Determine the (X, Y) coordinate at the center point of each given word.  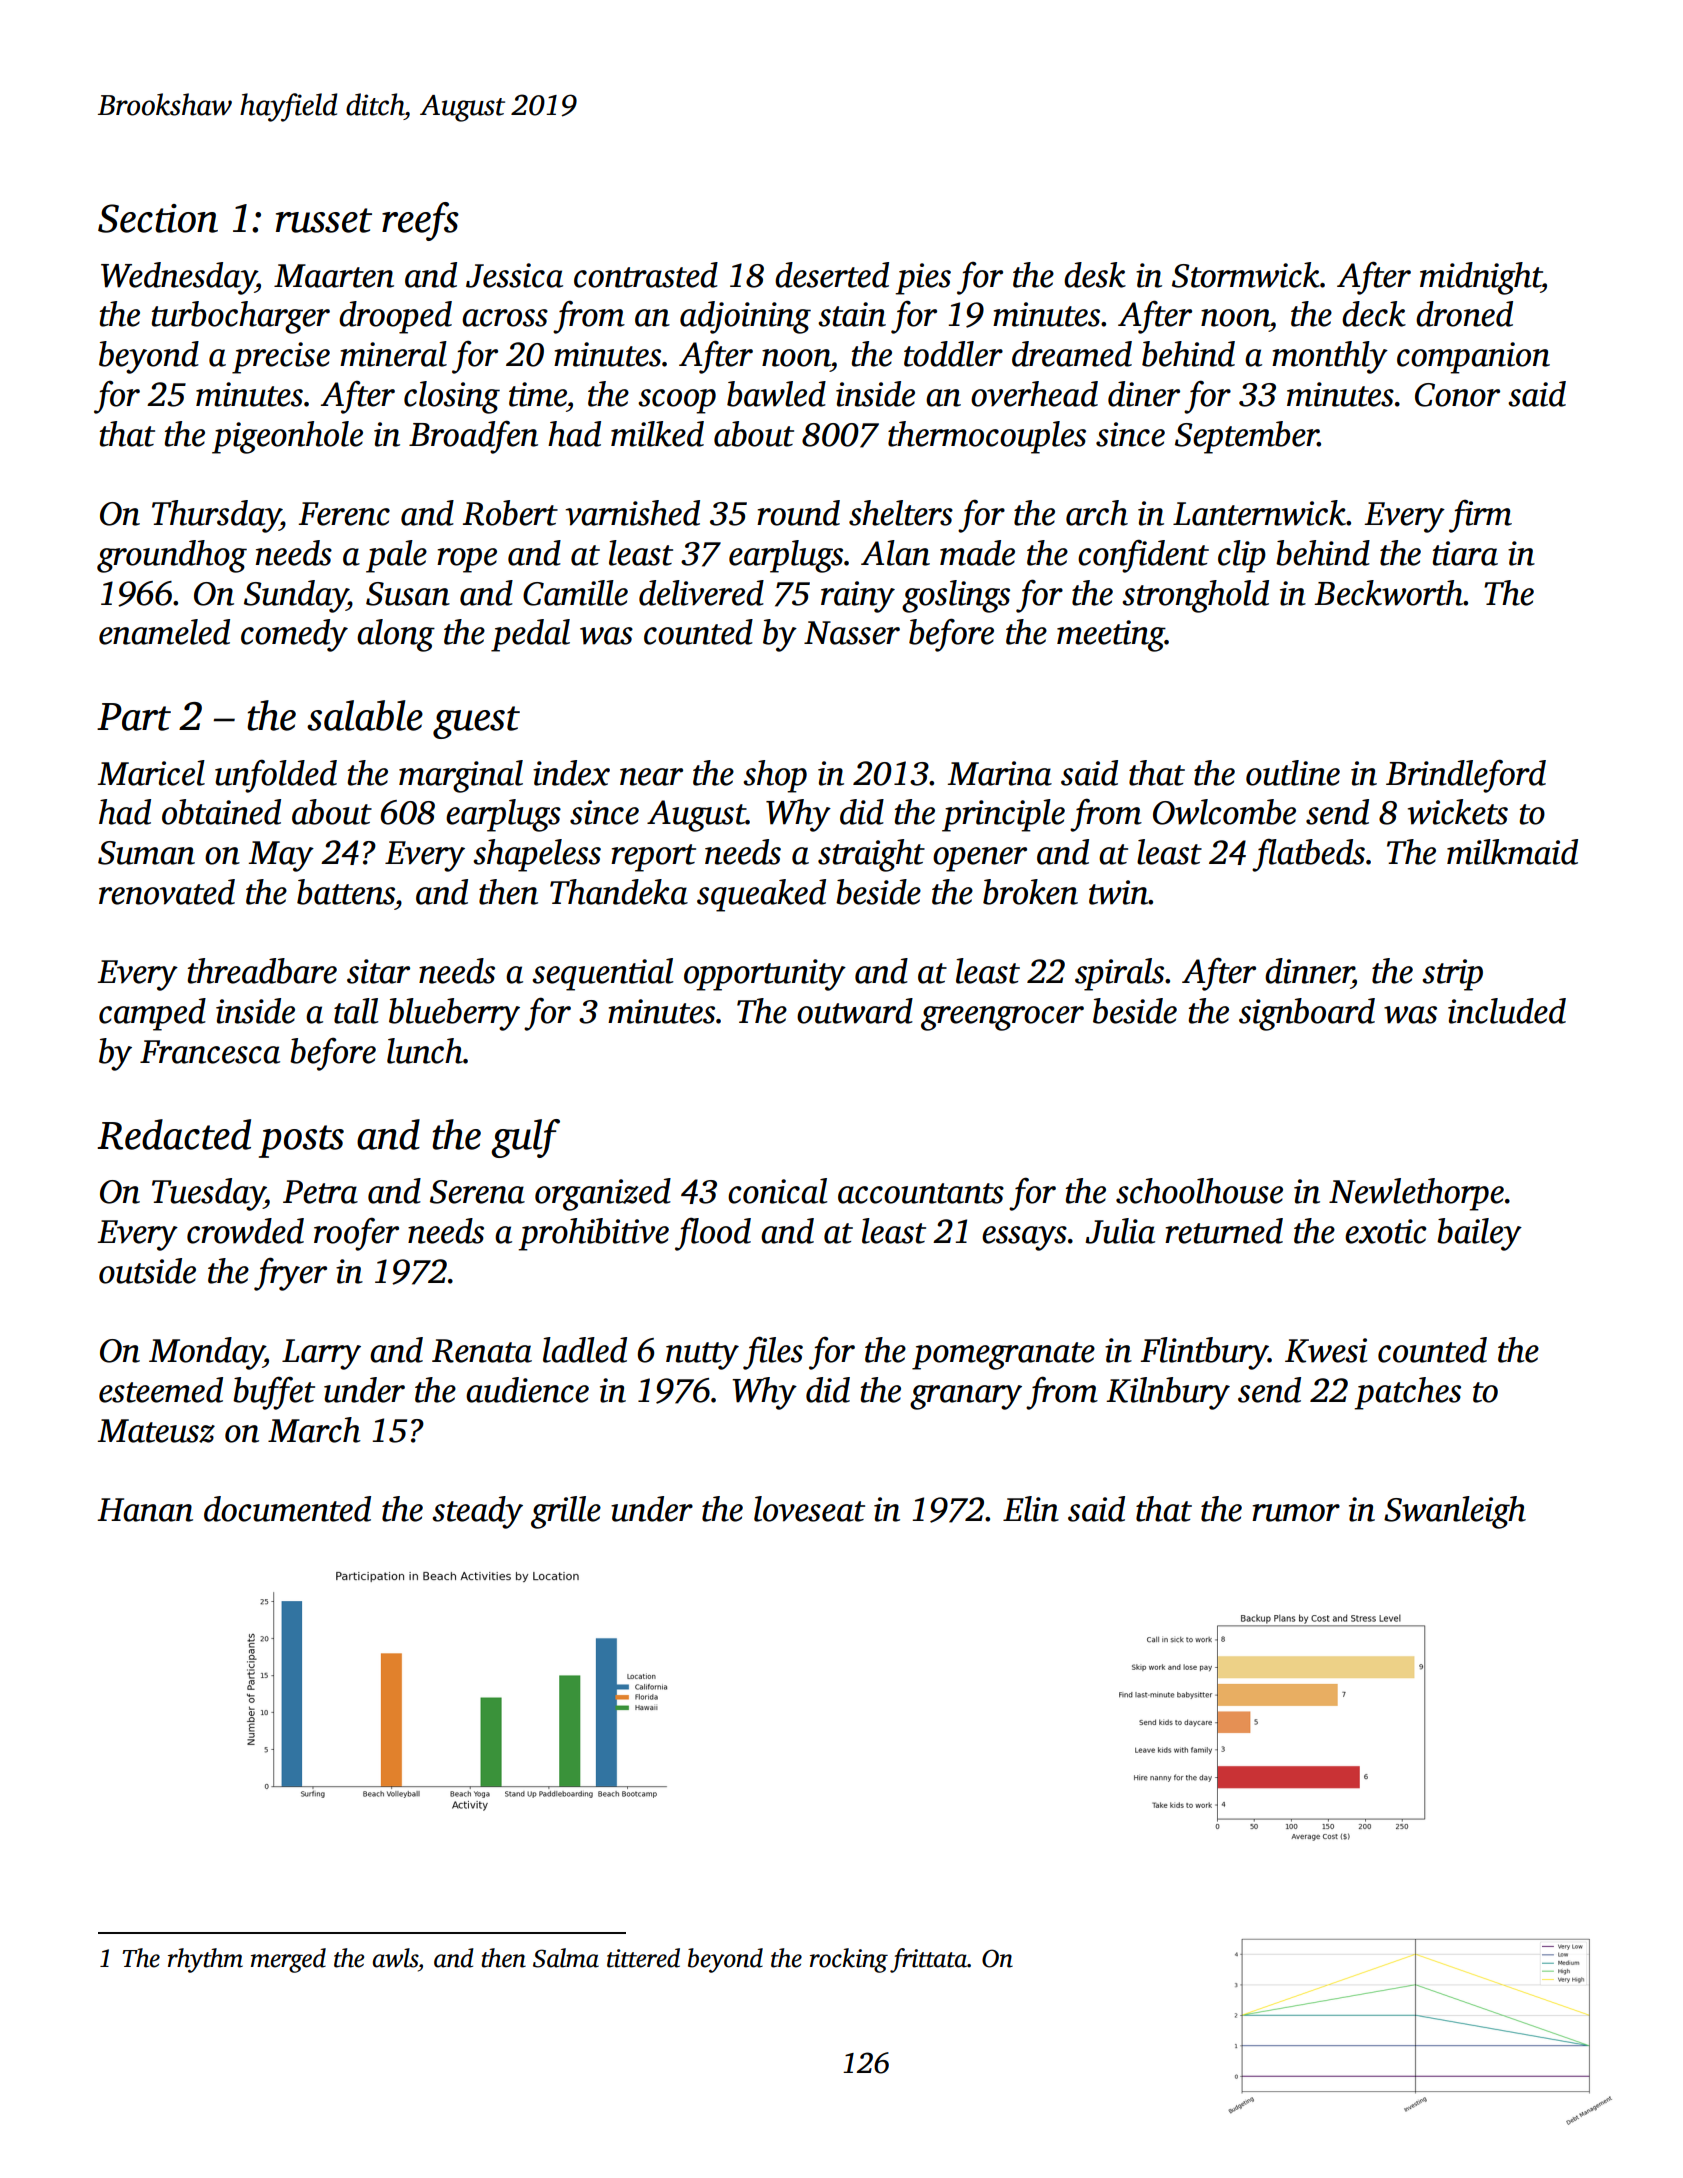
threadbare (262, 971)
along (396, 635)
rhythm (205, 1960)
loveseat (809, 1509)
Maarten (334, 276)
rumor (1296, 1513)
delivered (701, 593)
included (1507, 1011)
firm (1480, 516)
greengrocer (1002, 1018)
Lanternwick (1259, 513)
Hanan (145, 1510)
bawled (776, 394)
